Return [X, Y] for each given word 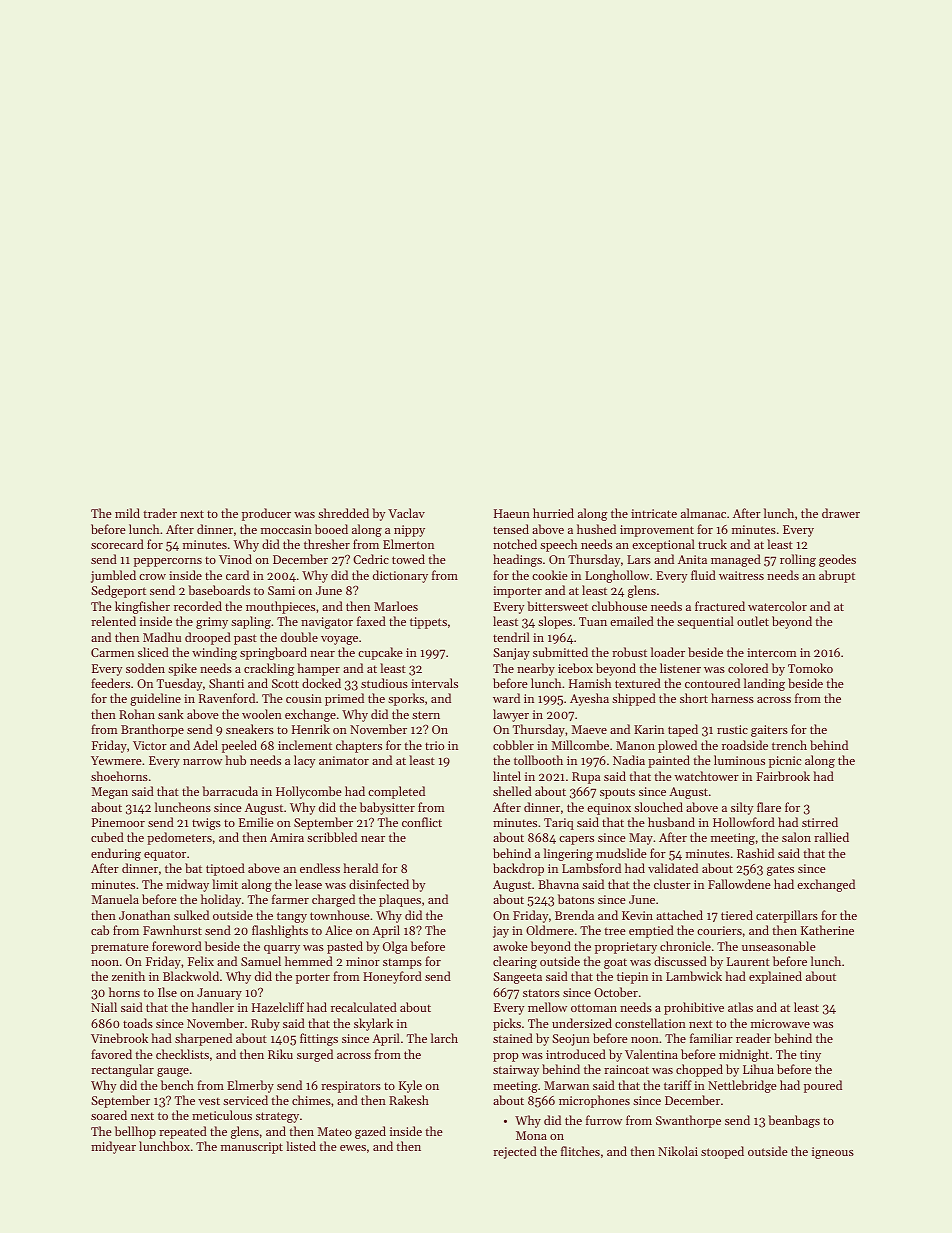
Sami [281, 590]
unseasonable [779, 946]
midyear [113, 1147]
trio [434, 745]
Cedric [371, 559]
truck [712, 544]
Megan [110, 793]
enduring [116, 854]
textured [638, 683]
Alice [338, 930]
